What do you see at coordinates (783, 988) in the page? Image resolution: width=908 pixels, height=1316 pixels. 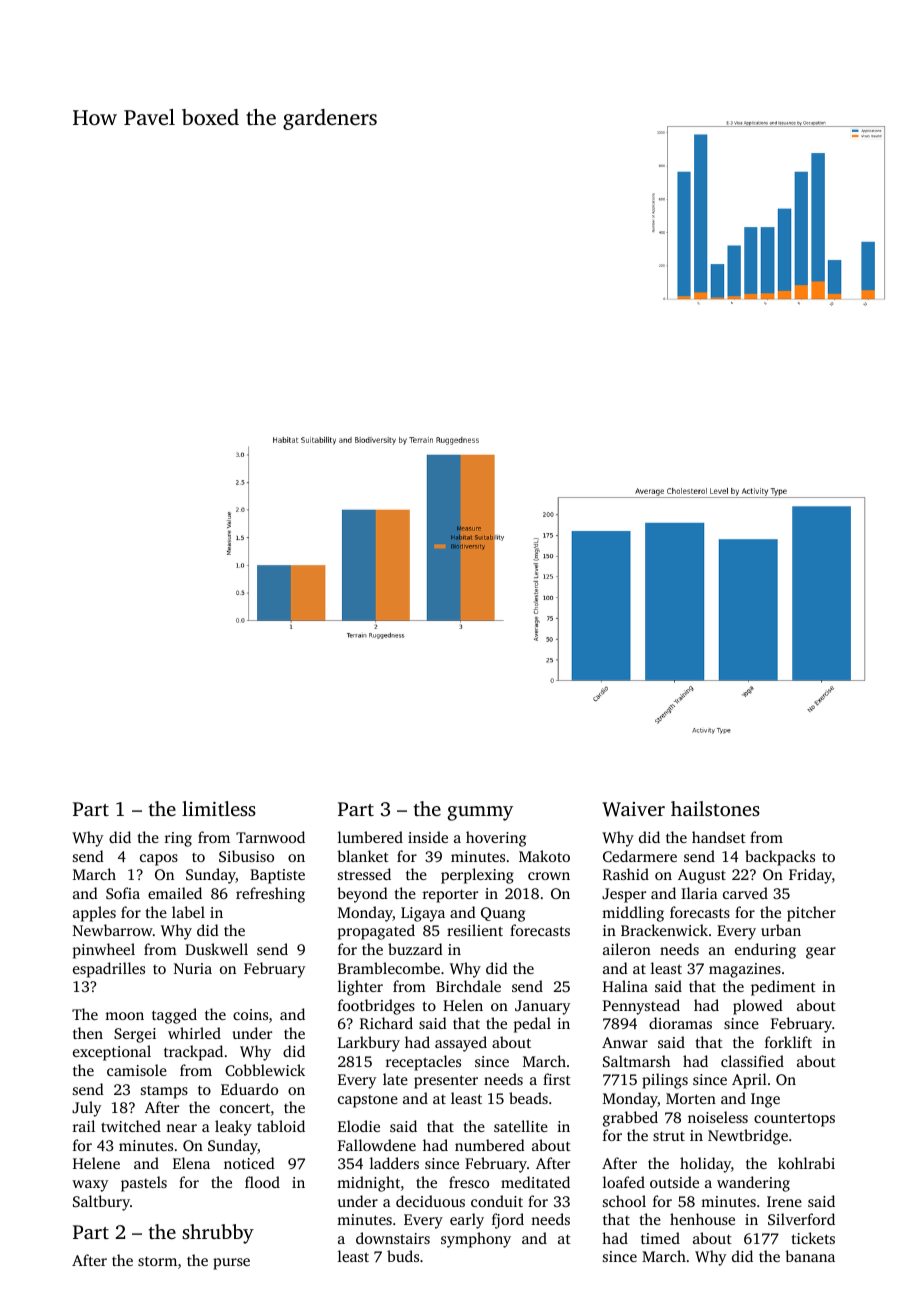 I see `pediment` at bounding box center [783, 988].
